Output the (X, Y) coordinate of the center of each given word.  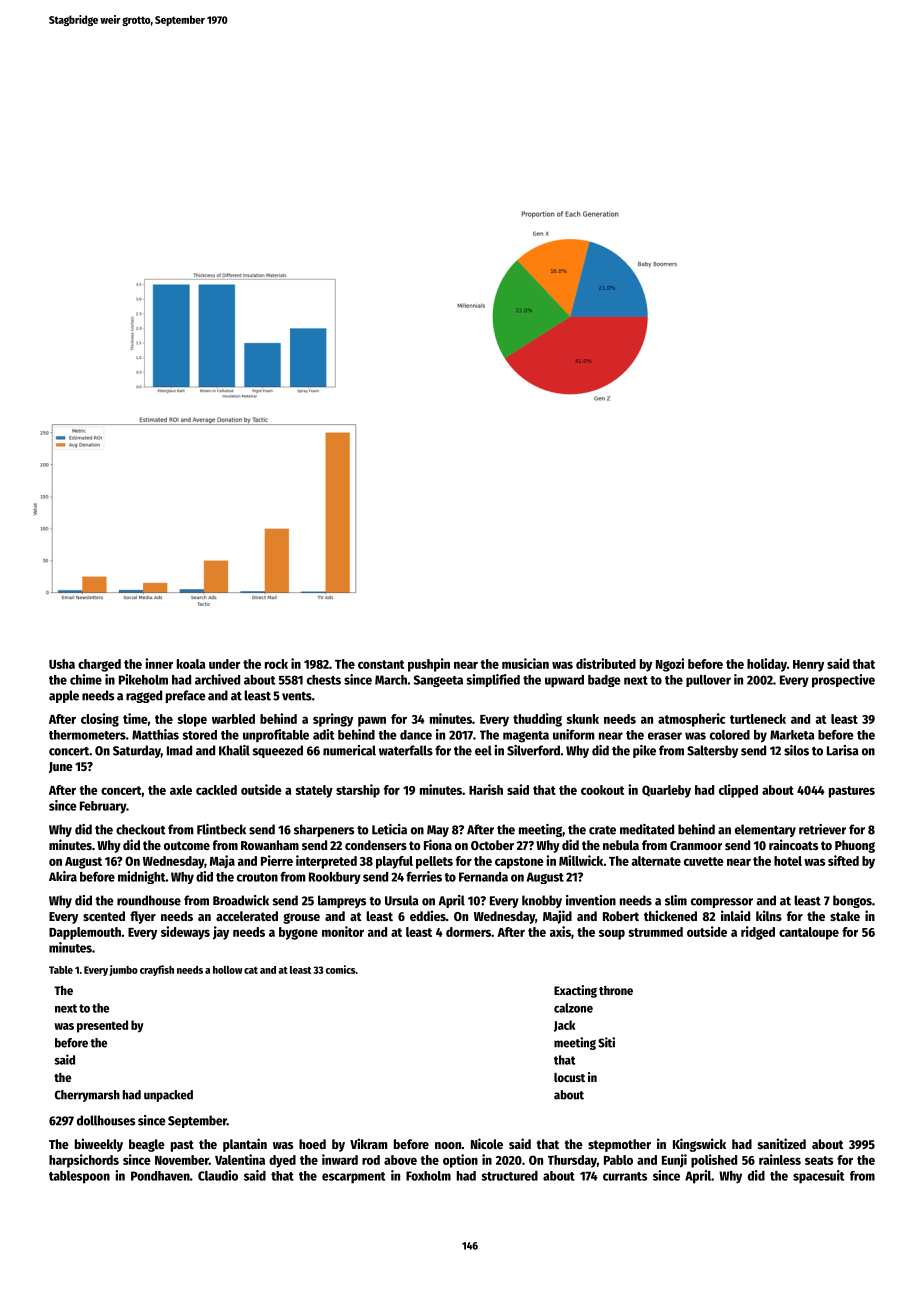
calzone (573, 1008)
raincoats (793, 844)
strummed (656, 932)
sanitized (782, 1143)
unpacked (168, 1096)
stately (314, 791)
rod (371, 1160)
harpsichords (84, 1161)
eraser (665, 736)
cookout (602, 790)
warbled (233, 719)
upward (564, 681)
